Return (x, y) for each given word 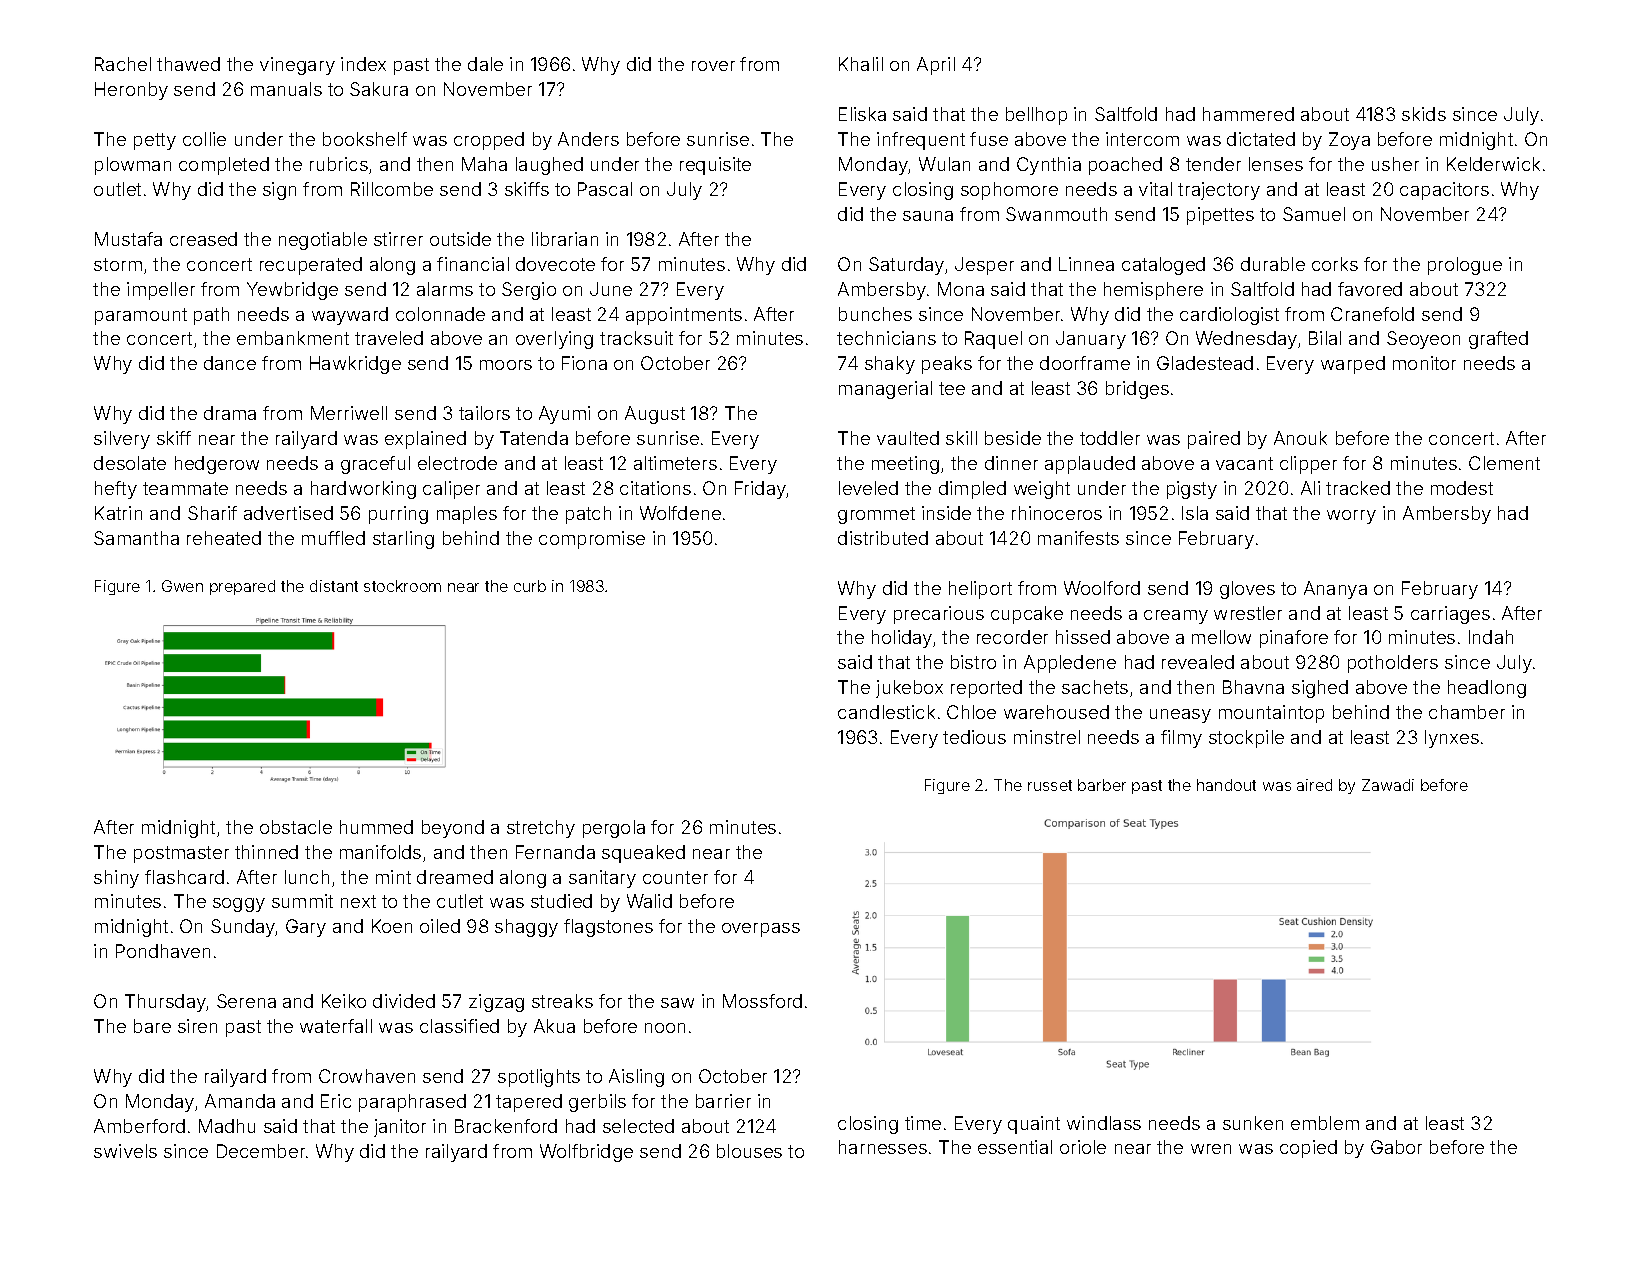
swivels (125, 1151)
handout (1226, 785)
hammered (1248, 114)
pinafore (1294, 639)
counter (675, 877)
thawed (188, 64)
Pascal (605, 189)
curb (530, 586)
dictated (1261, 139)
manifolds (380, 852)
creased (203, 239)
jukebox (909, 689)
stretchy (541, 829)
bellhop (1036, 116)
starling (403, 540)
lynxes (1452, 739)
